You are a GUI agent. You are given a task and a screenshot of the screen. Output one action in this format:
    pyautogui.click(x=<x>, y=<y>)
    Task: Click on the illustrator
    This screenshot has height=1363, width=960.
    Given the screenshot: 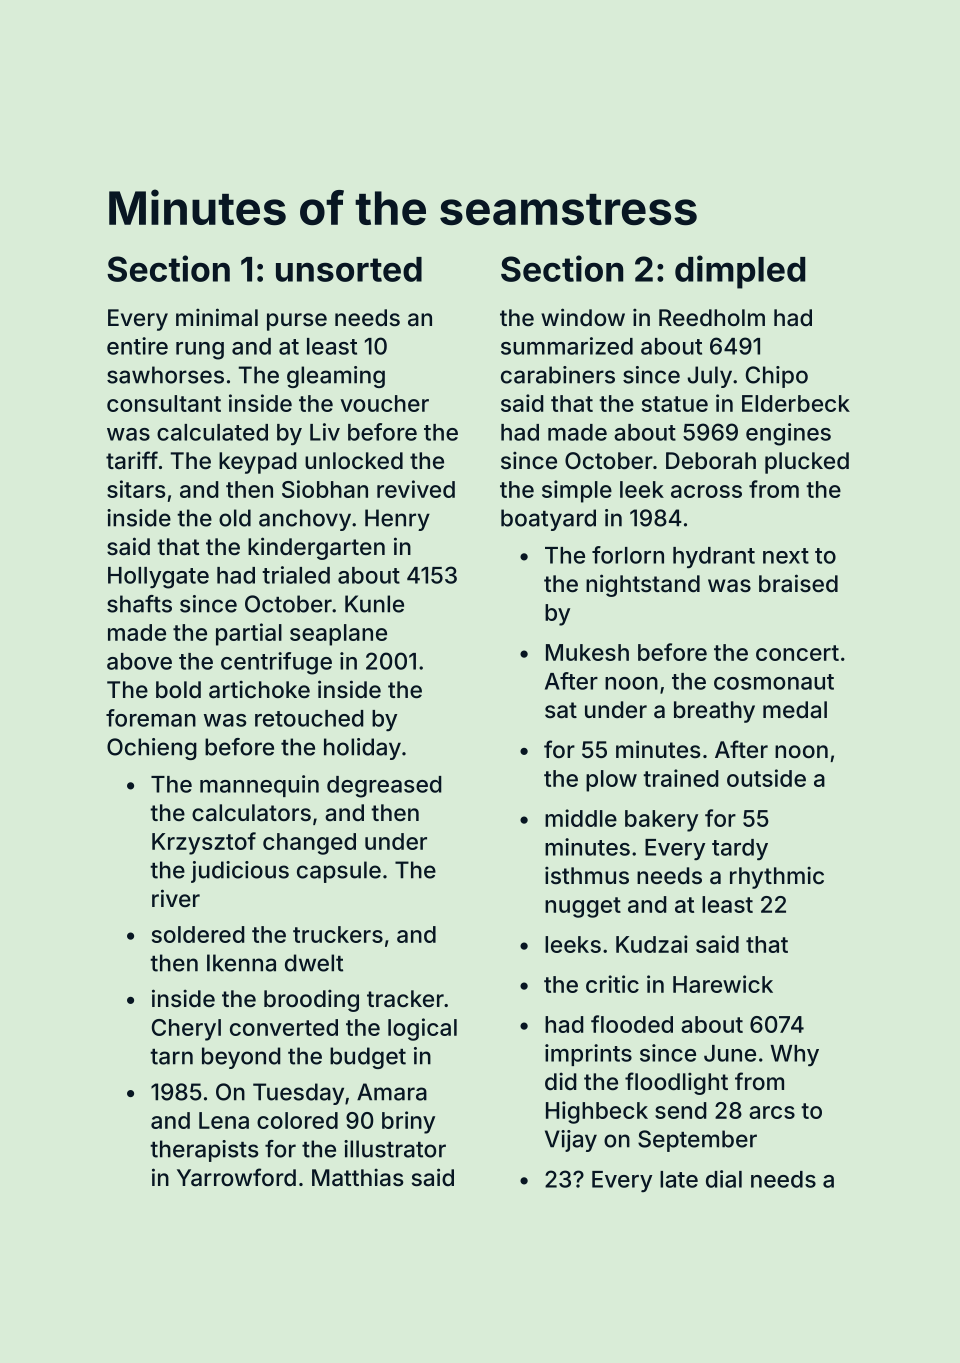 What is the action you would take?
    pyautogui.click(x=395, y=1149)
